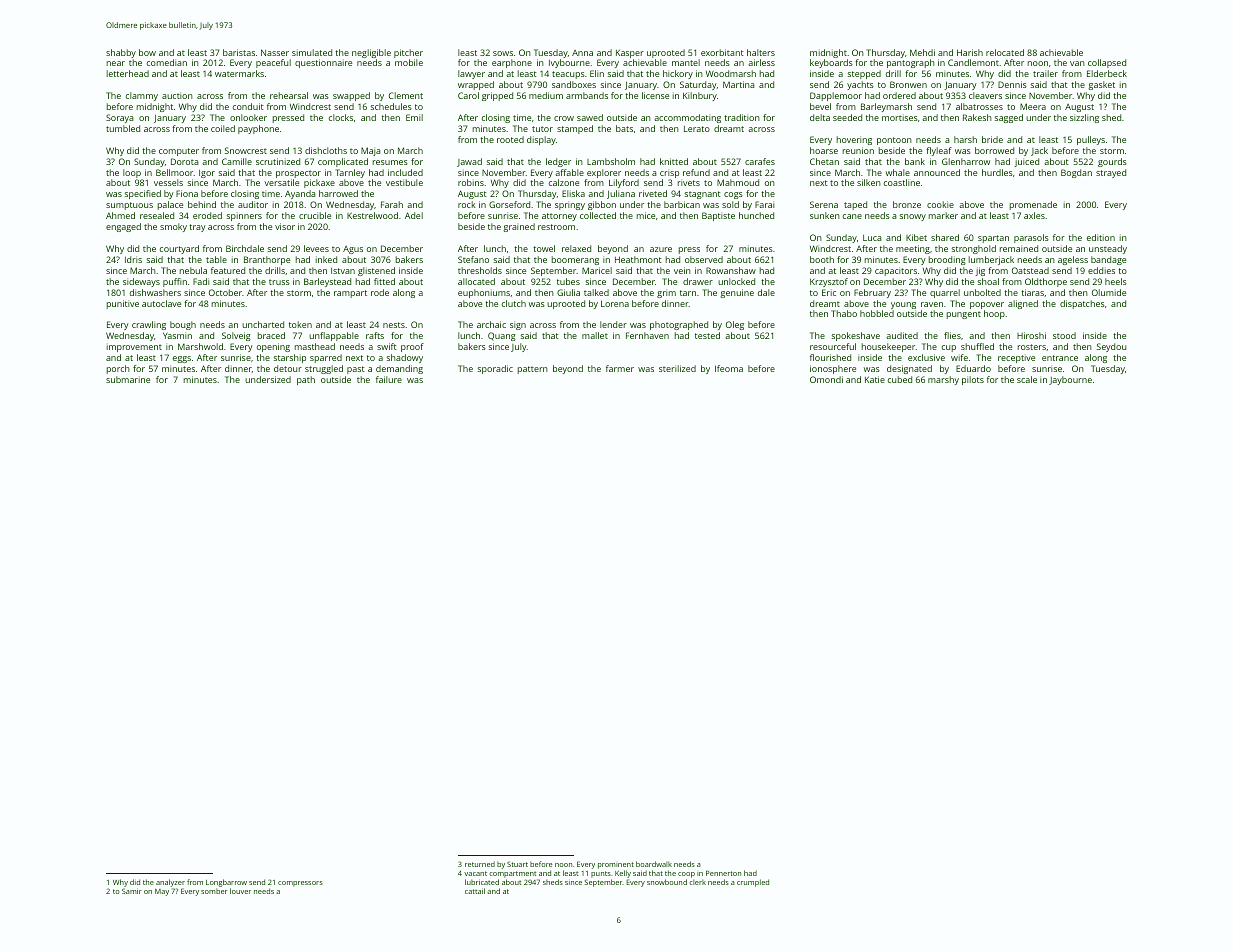  Describe the element at coordinates (170, 883) in the screenshot. I see `analyzer` at that location.
